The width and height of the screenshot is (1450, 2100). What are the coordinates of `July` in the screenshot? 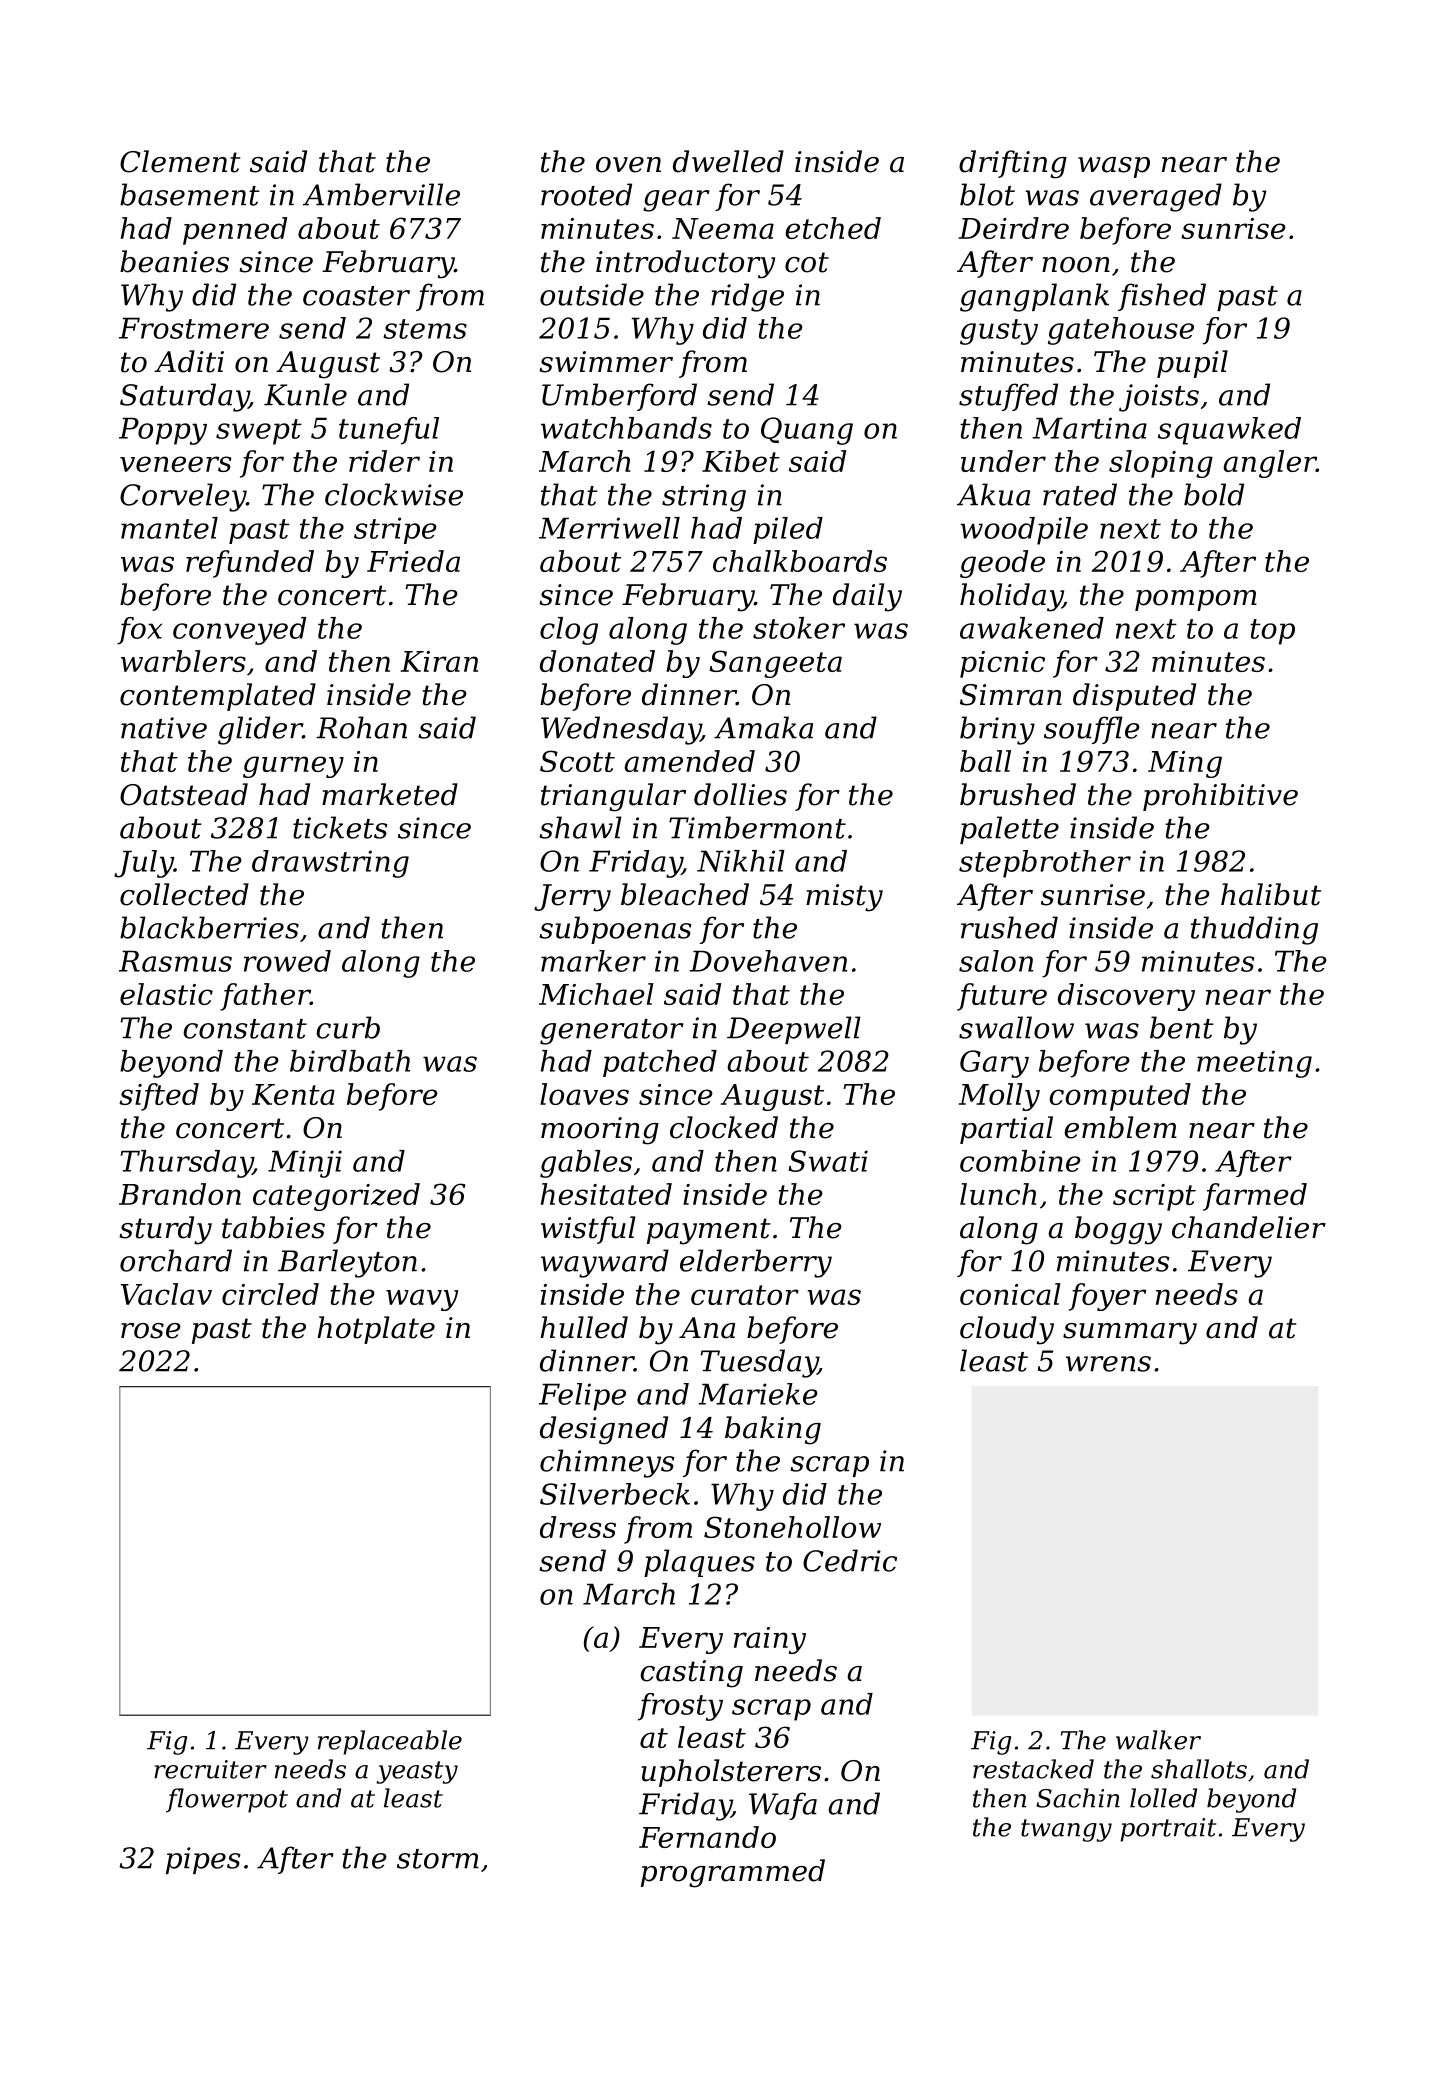 It's located at (144, 864).
